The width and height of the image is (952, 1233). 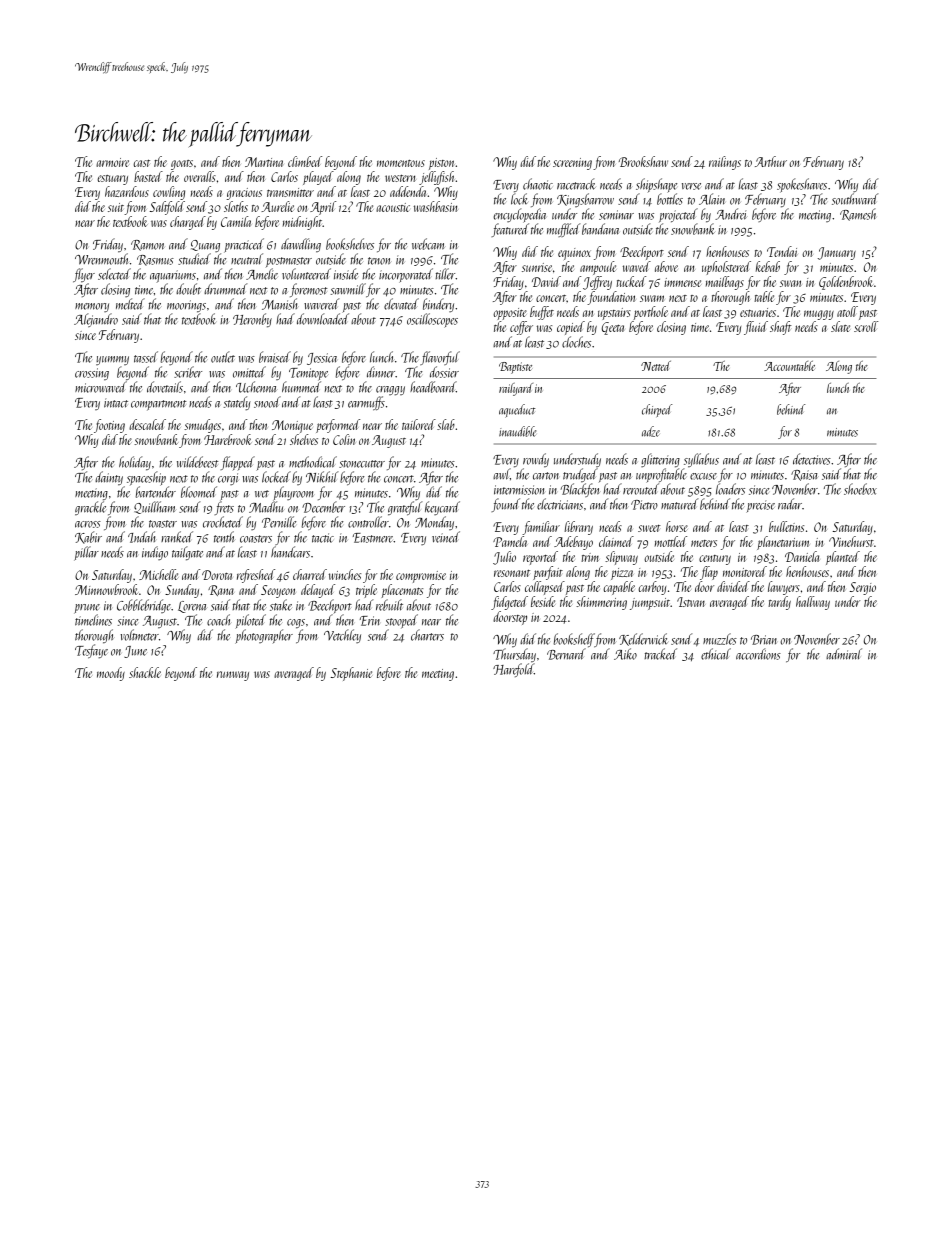 What do you see at coordinates (731, 214) in the image?
I see `Andrei` at bounding box center [731, 214].
